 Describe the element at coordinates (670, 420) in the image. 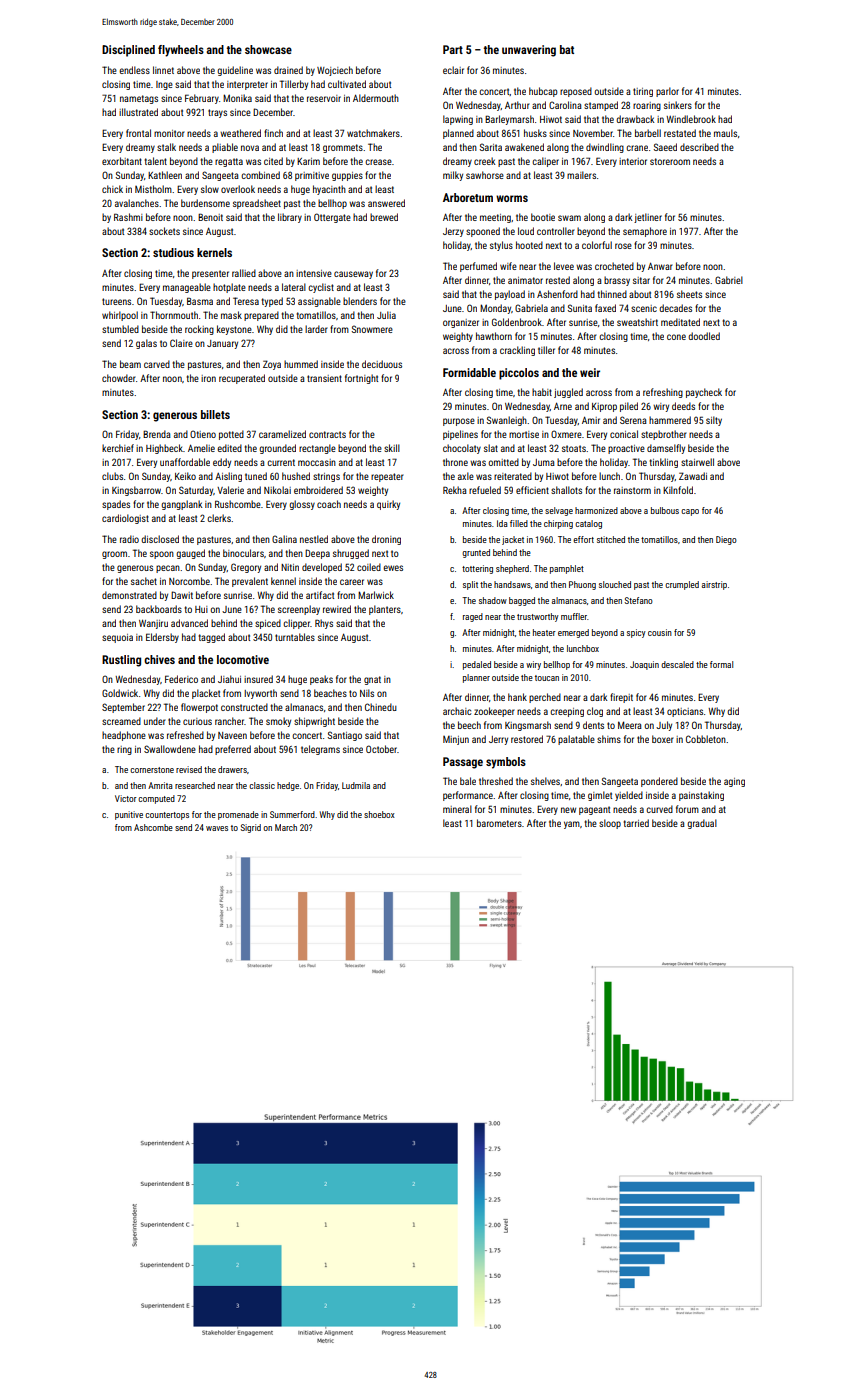

I see `hammered` at that location.
